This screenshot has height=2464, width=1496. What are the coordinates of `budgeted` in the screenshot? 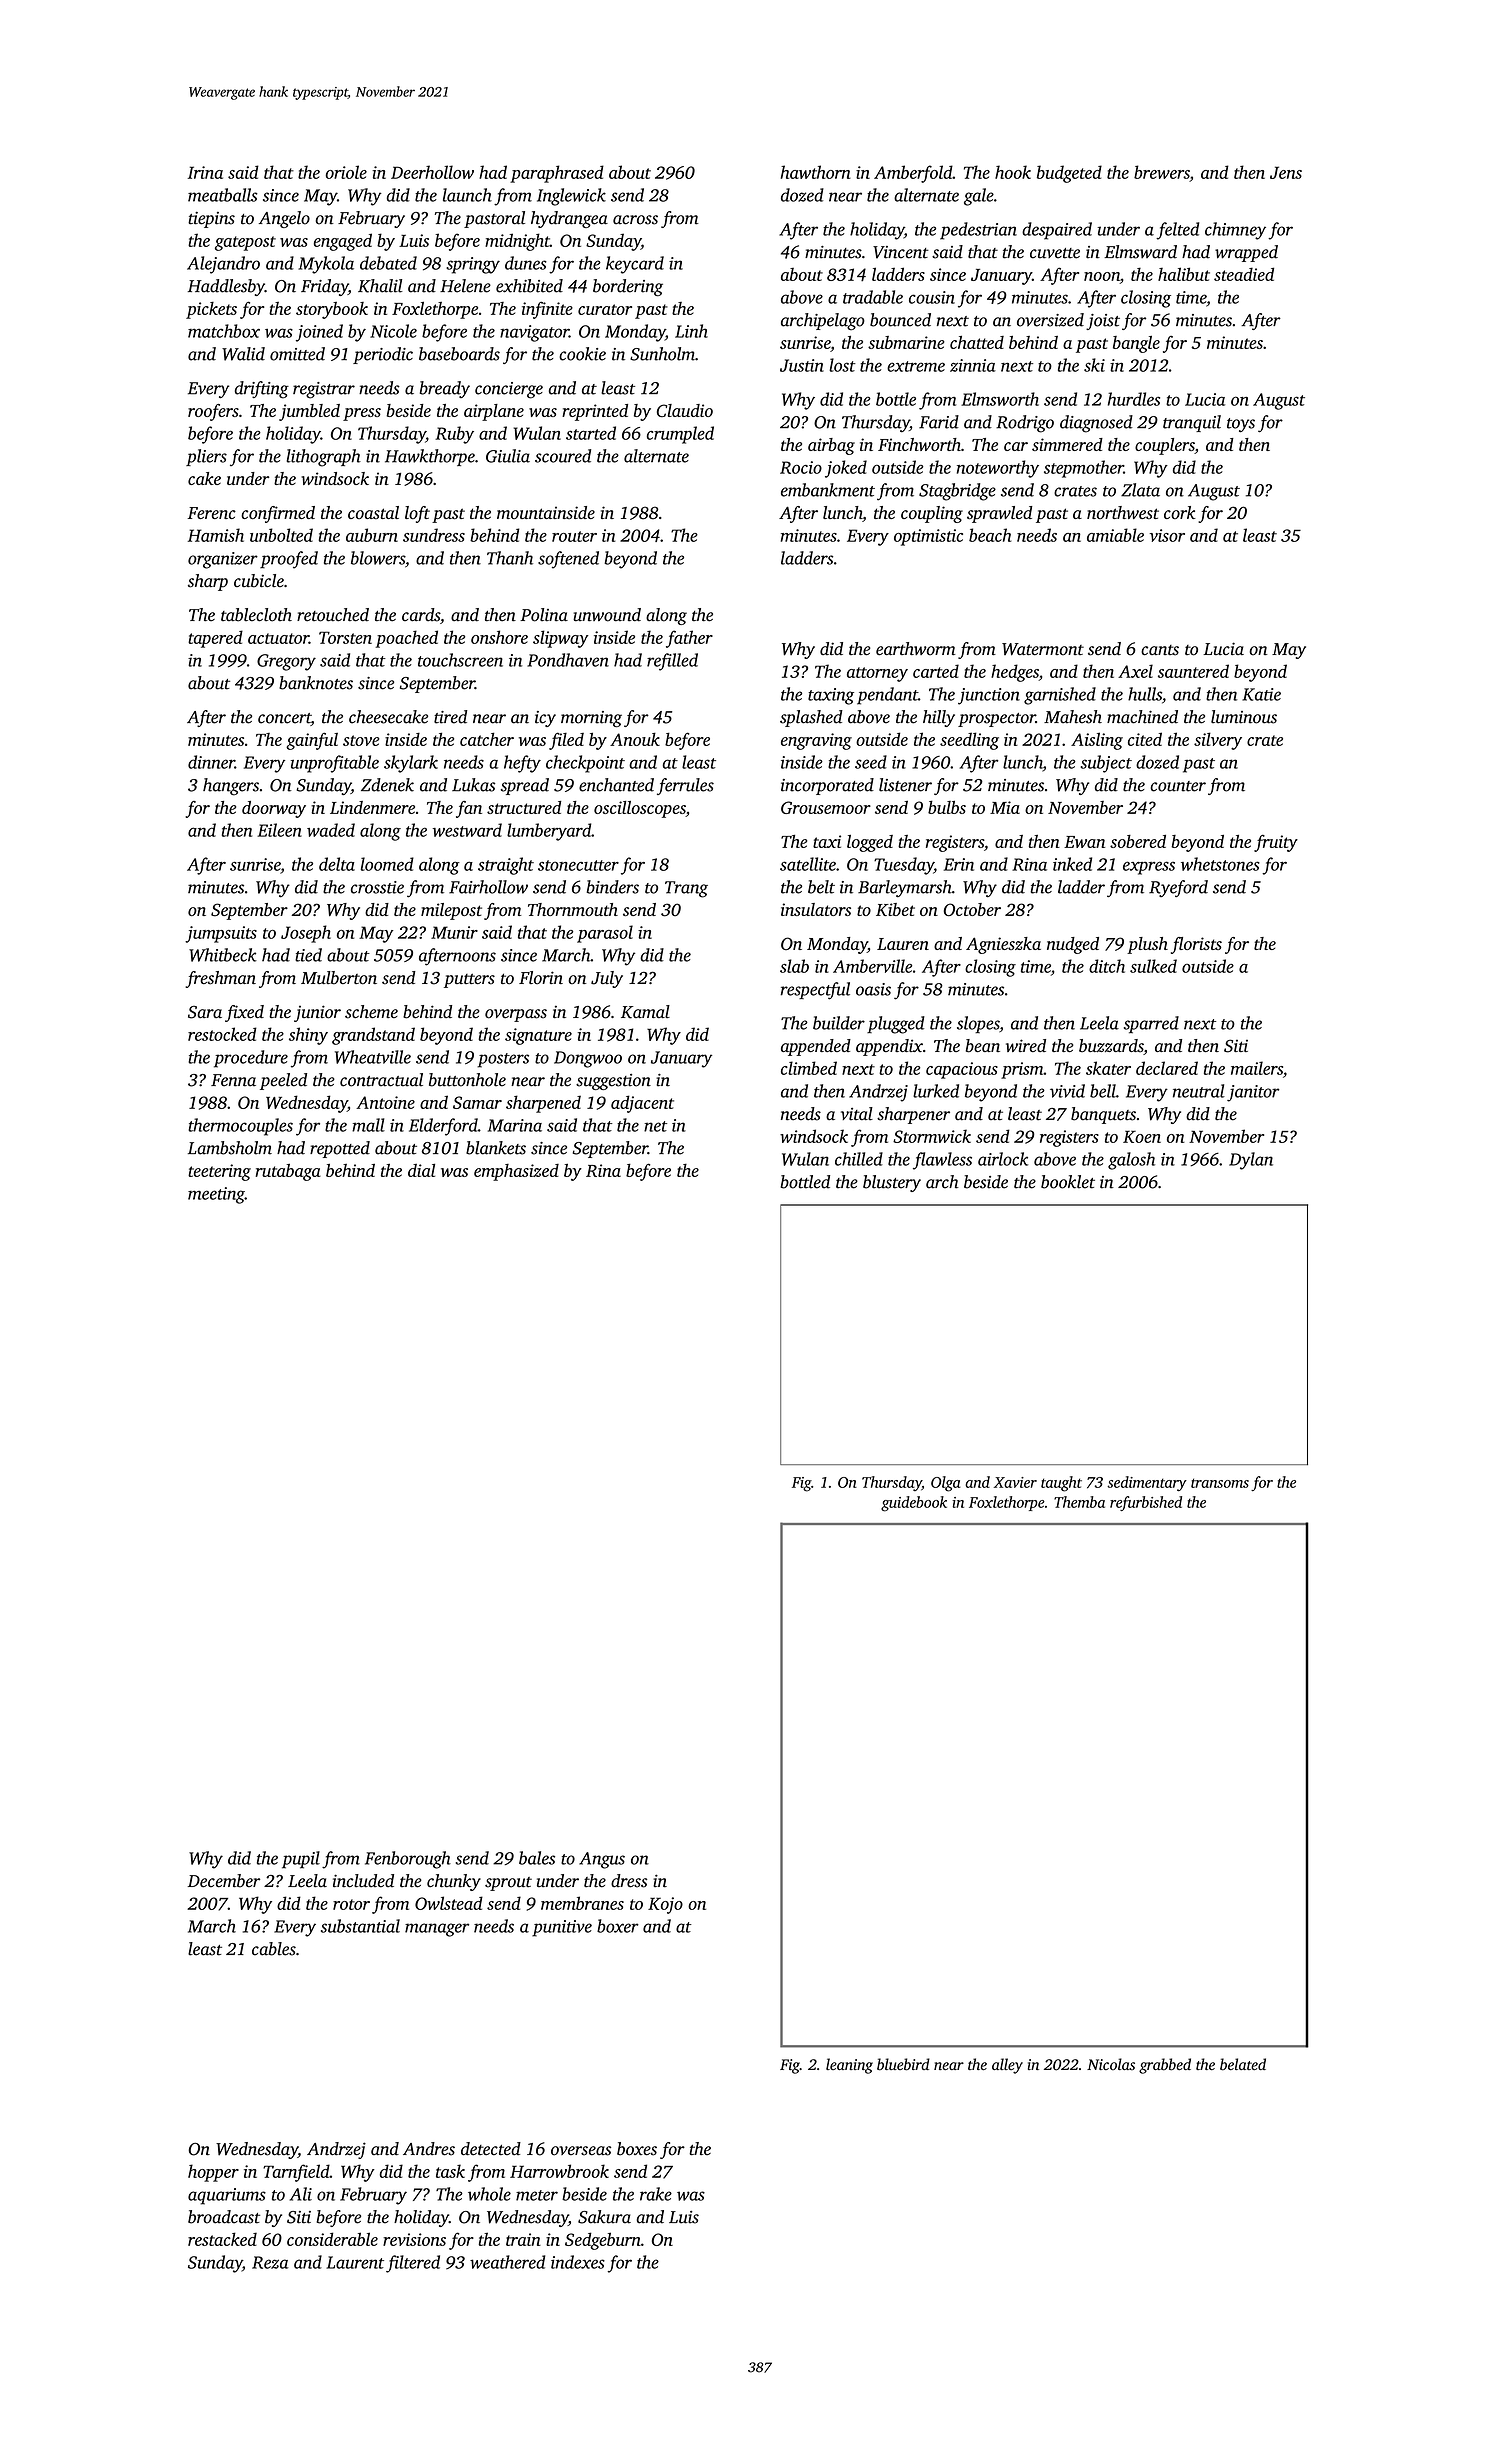 It's located at (1069, 174).
